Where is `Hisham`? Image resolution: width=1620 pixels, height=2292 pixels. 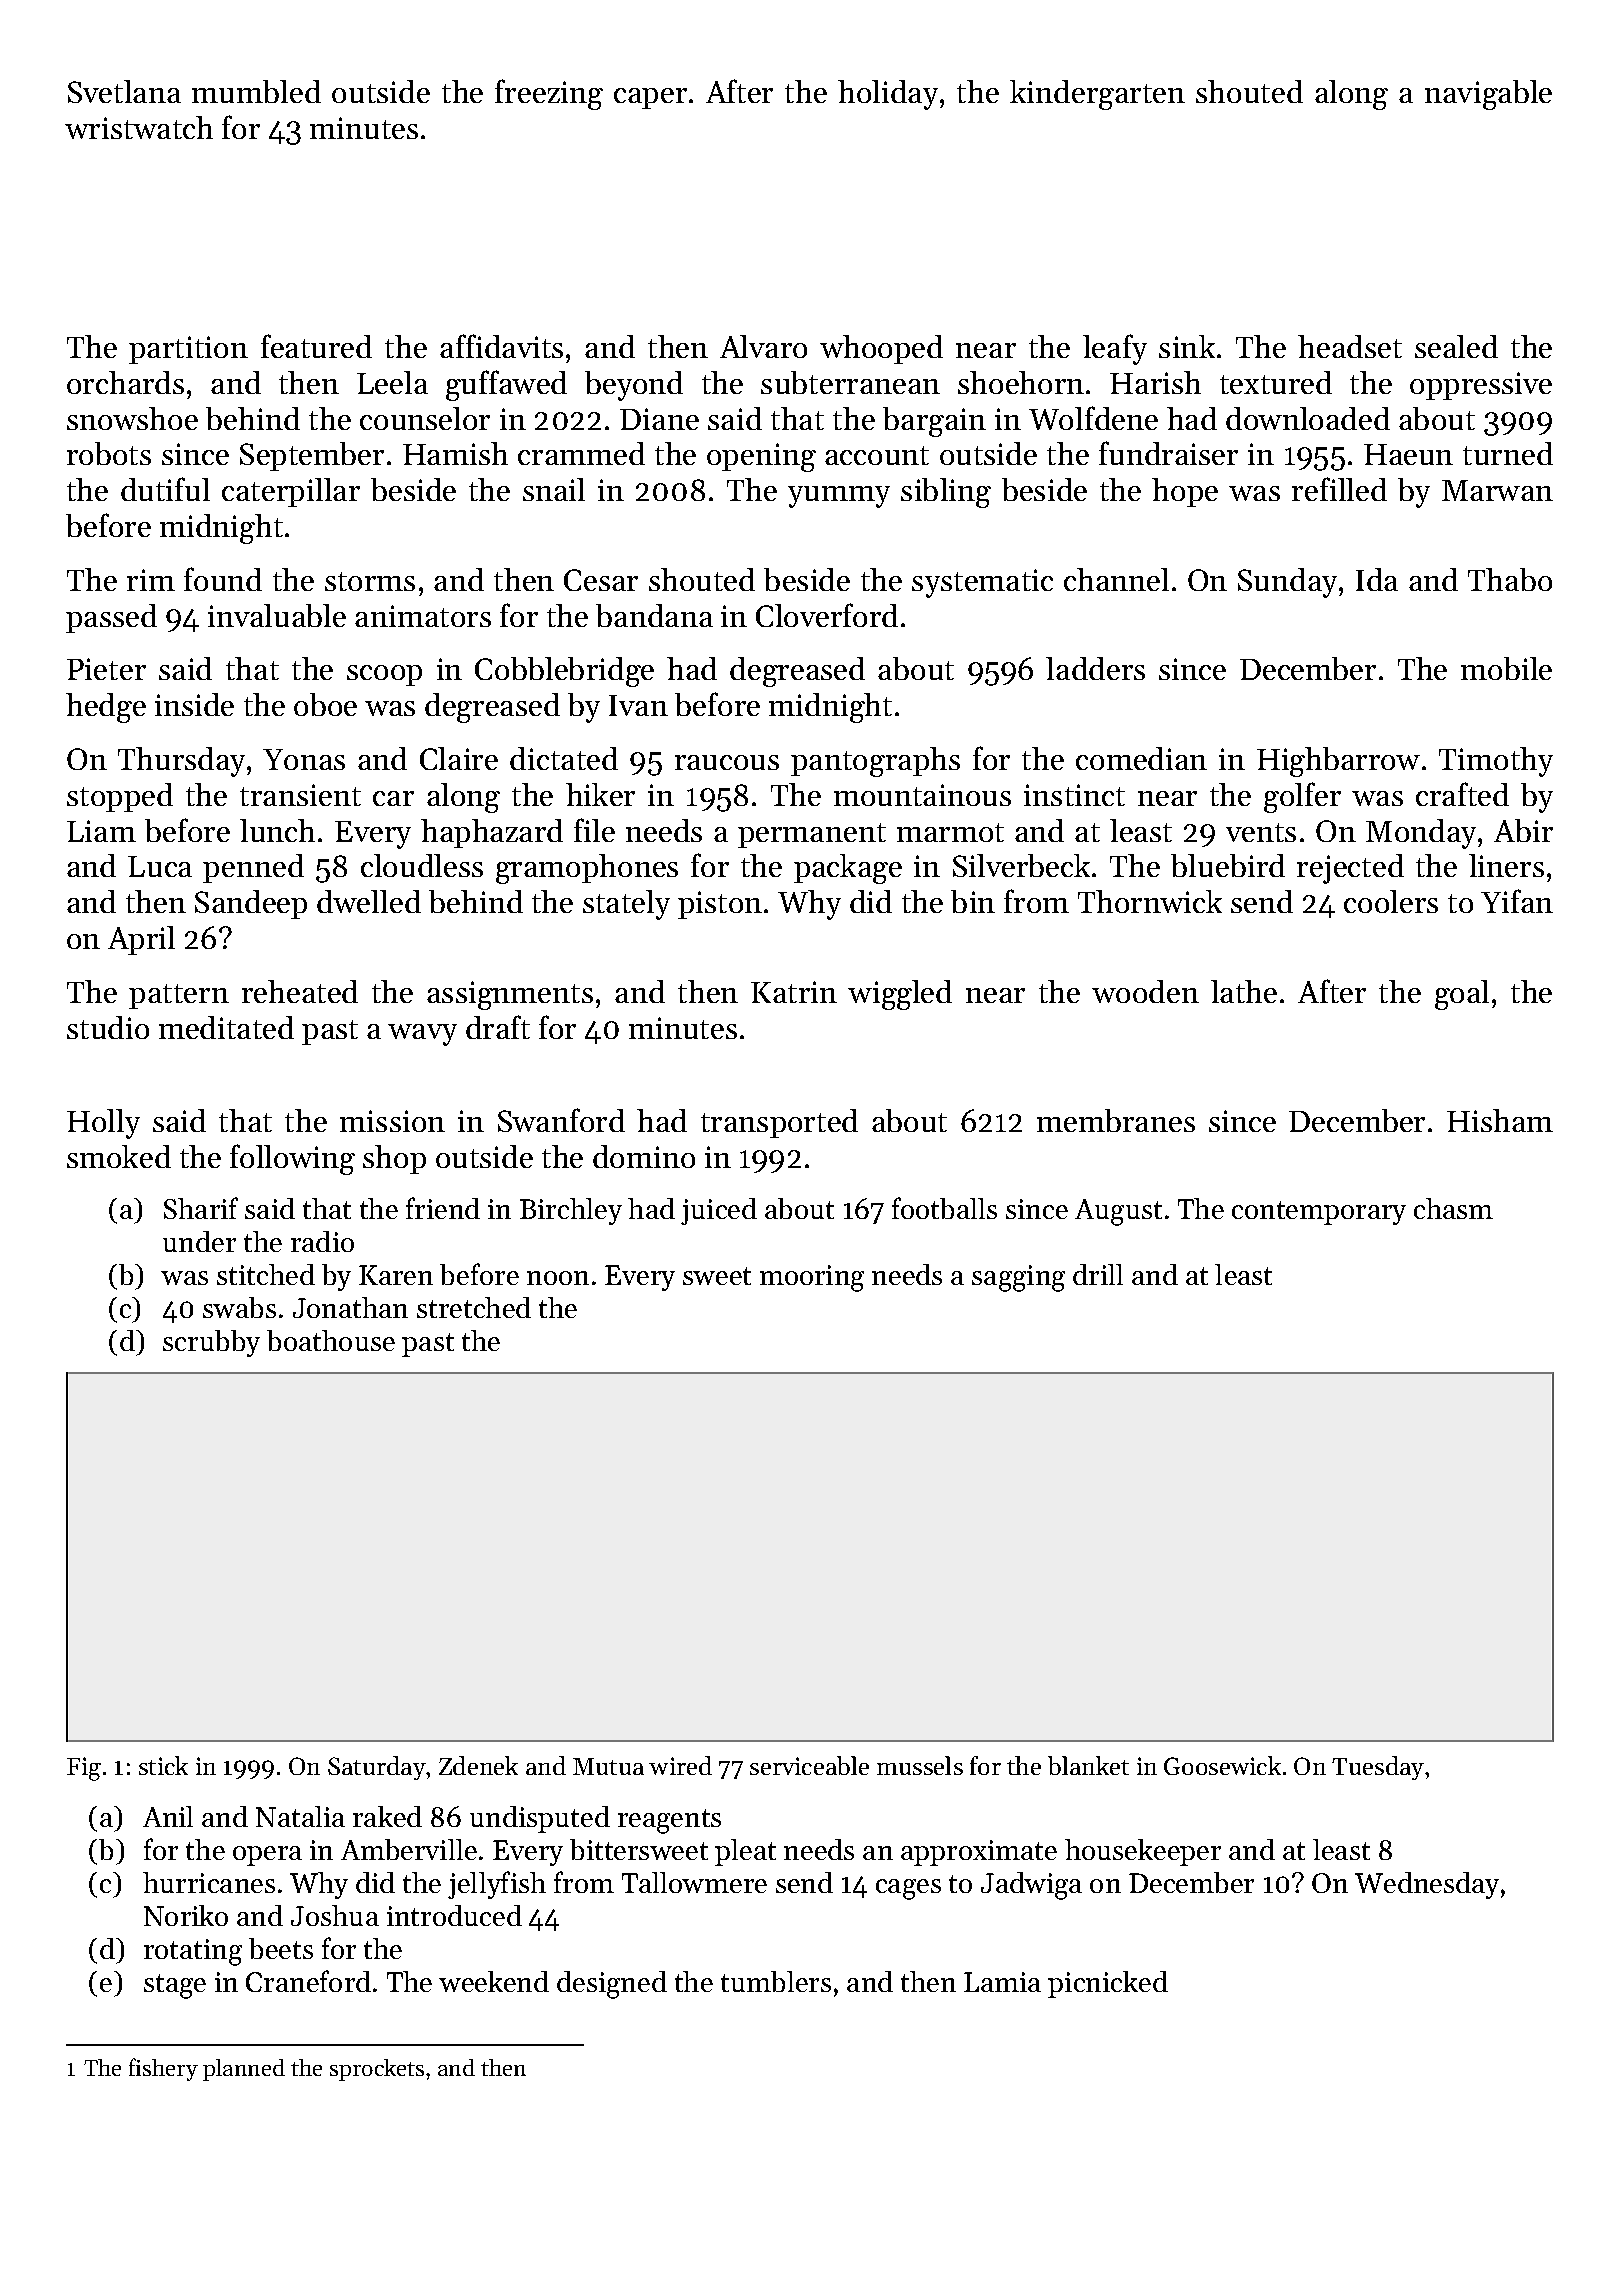 Hisham is located at coordinates (1500, 1120).
